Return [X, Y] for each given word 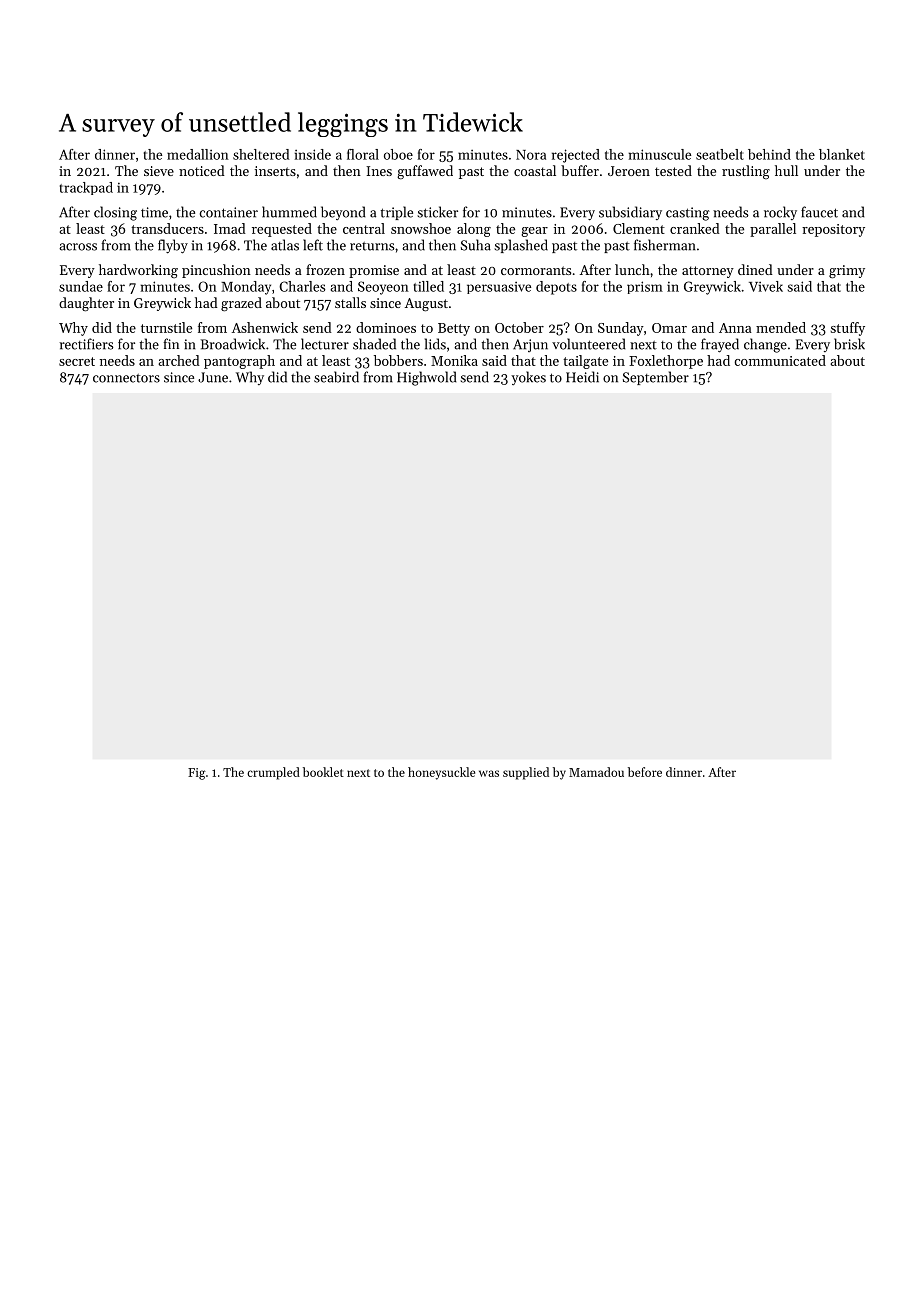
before [645, 772]
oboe [398, 154]
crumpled [273, 773]
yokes [528, 378]
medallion [198, 154]
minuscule [660, 154]
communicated [780, 360]
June [213, 377]
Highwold [426, 378]
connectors [126, 378]
